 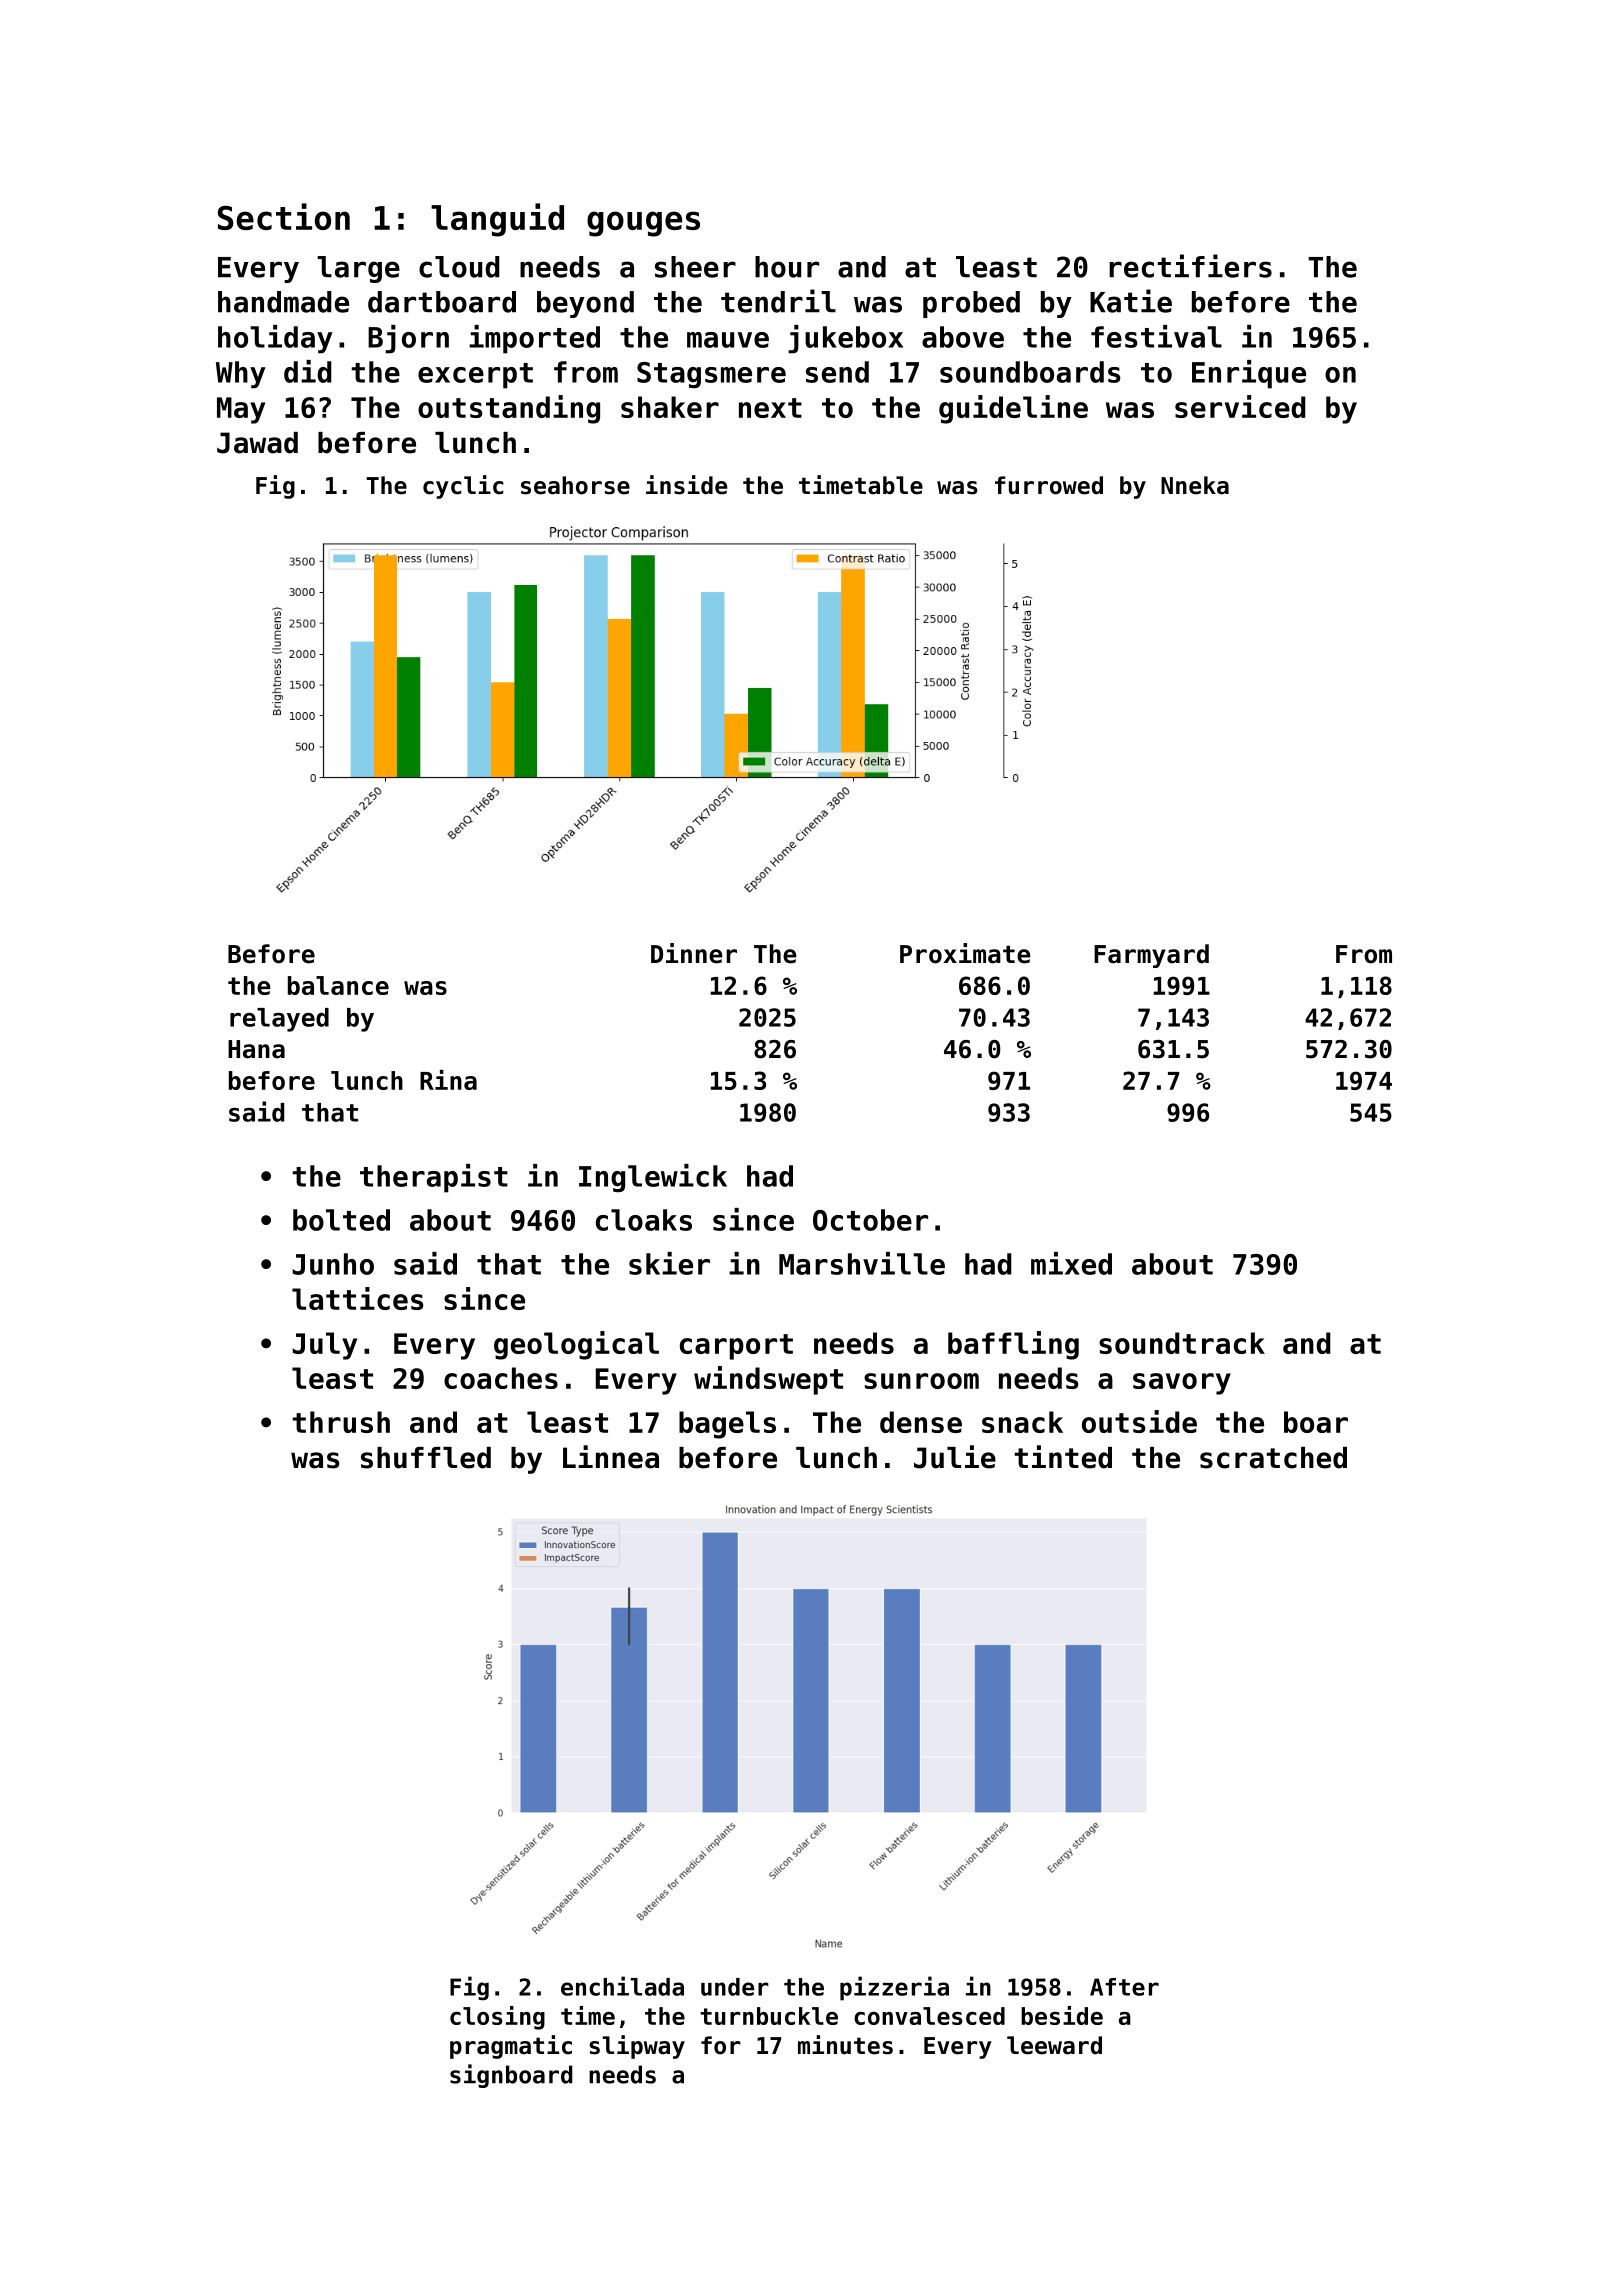 I want to click on tinted, so click(x=1063, y=1457).
